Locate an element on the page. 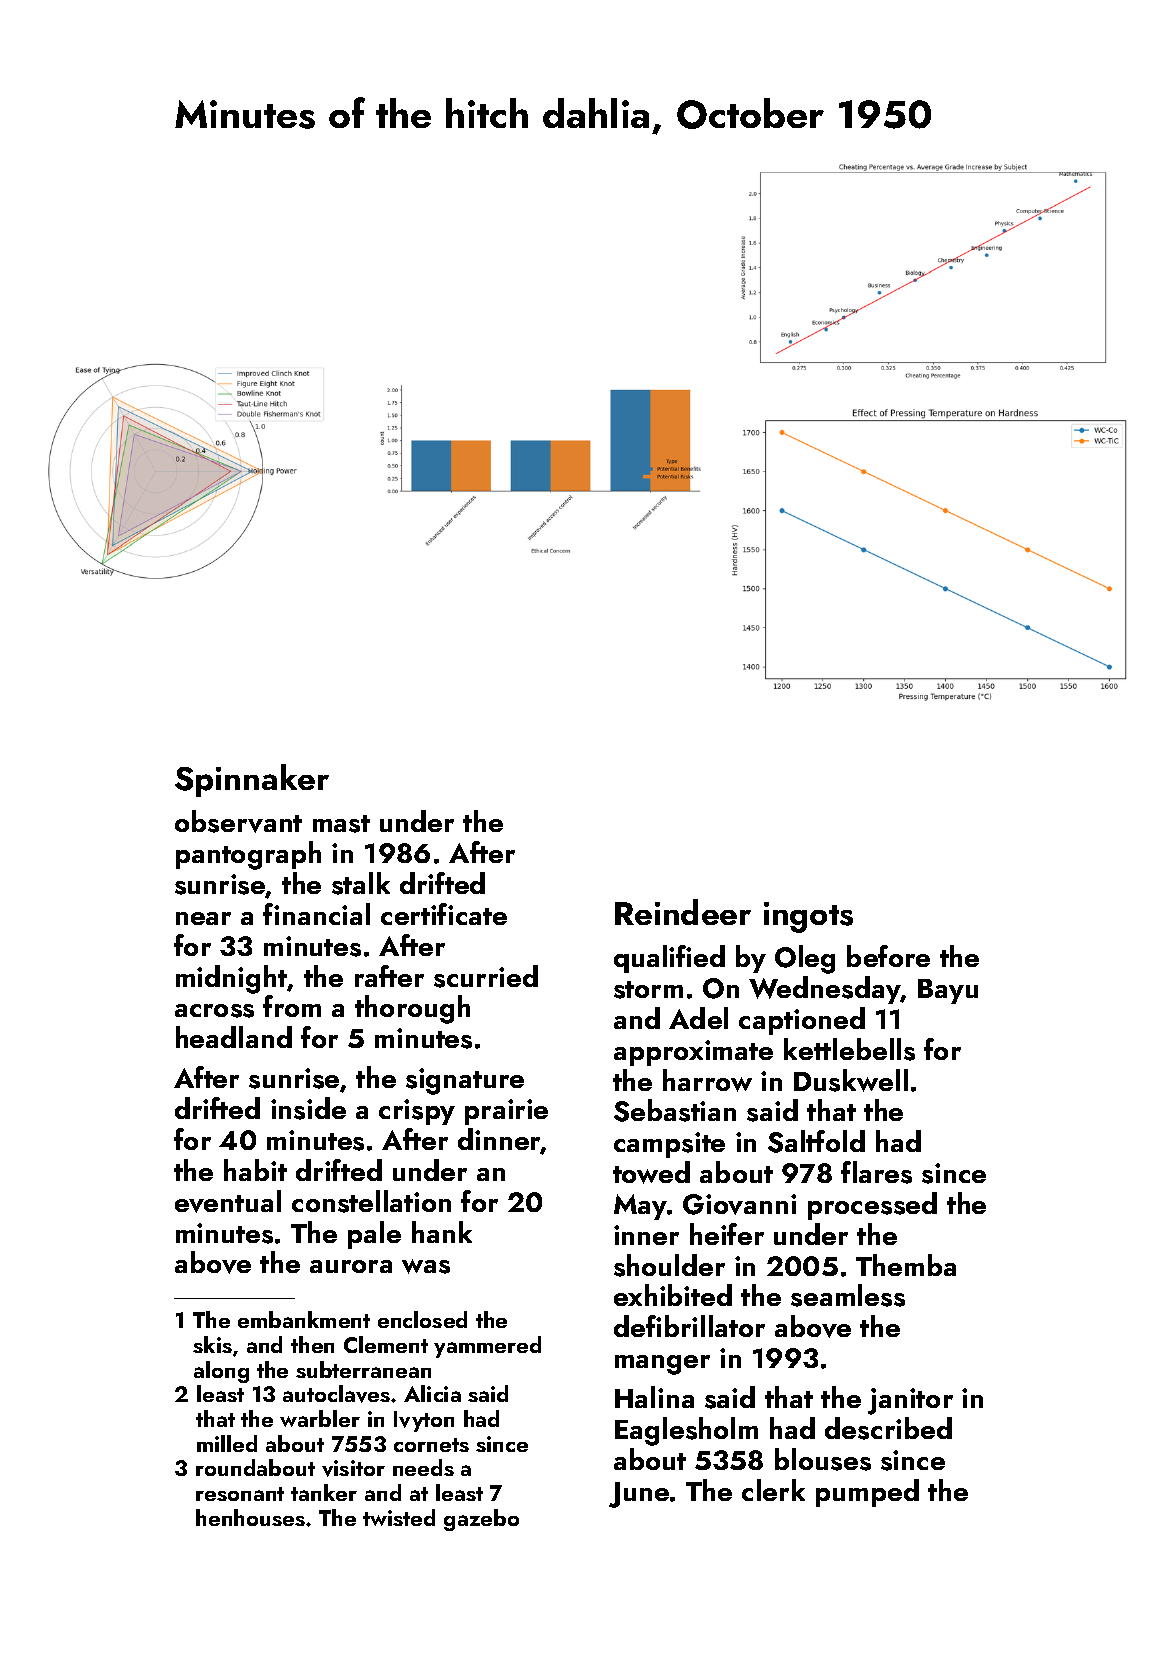 The image size is (1165, 1654). needs is located at coordinates (423, 1467).
